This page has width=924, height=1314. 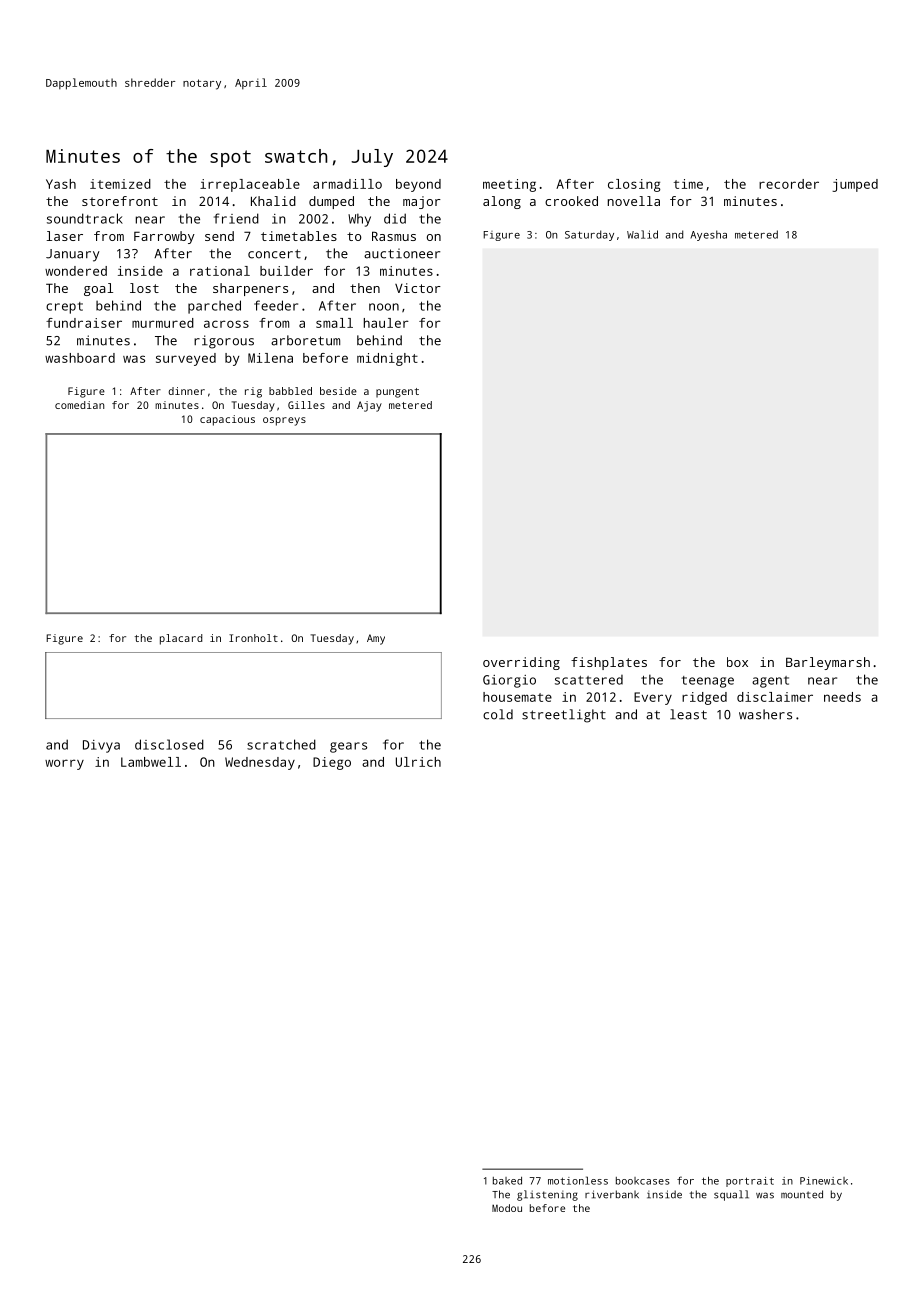 What do you see at coordinates (507, 1208) in the page?
I see `Modou` at bounding box center [507, 1208].
